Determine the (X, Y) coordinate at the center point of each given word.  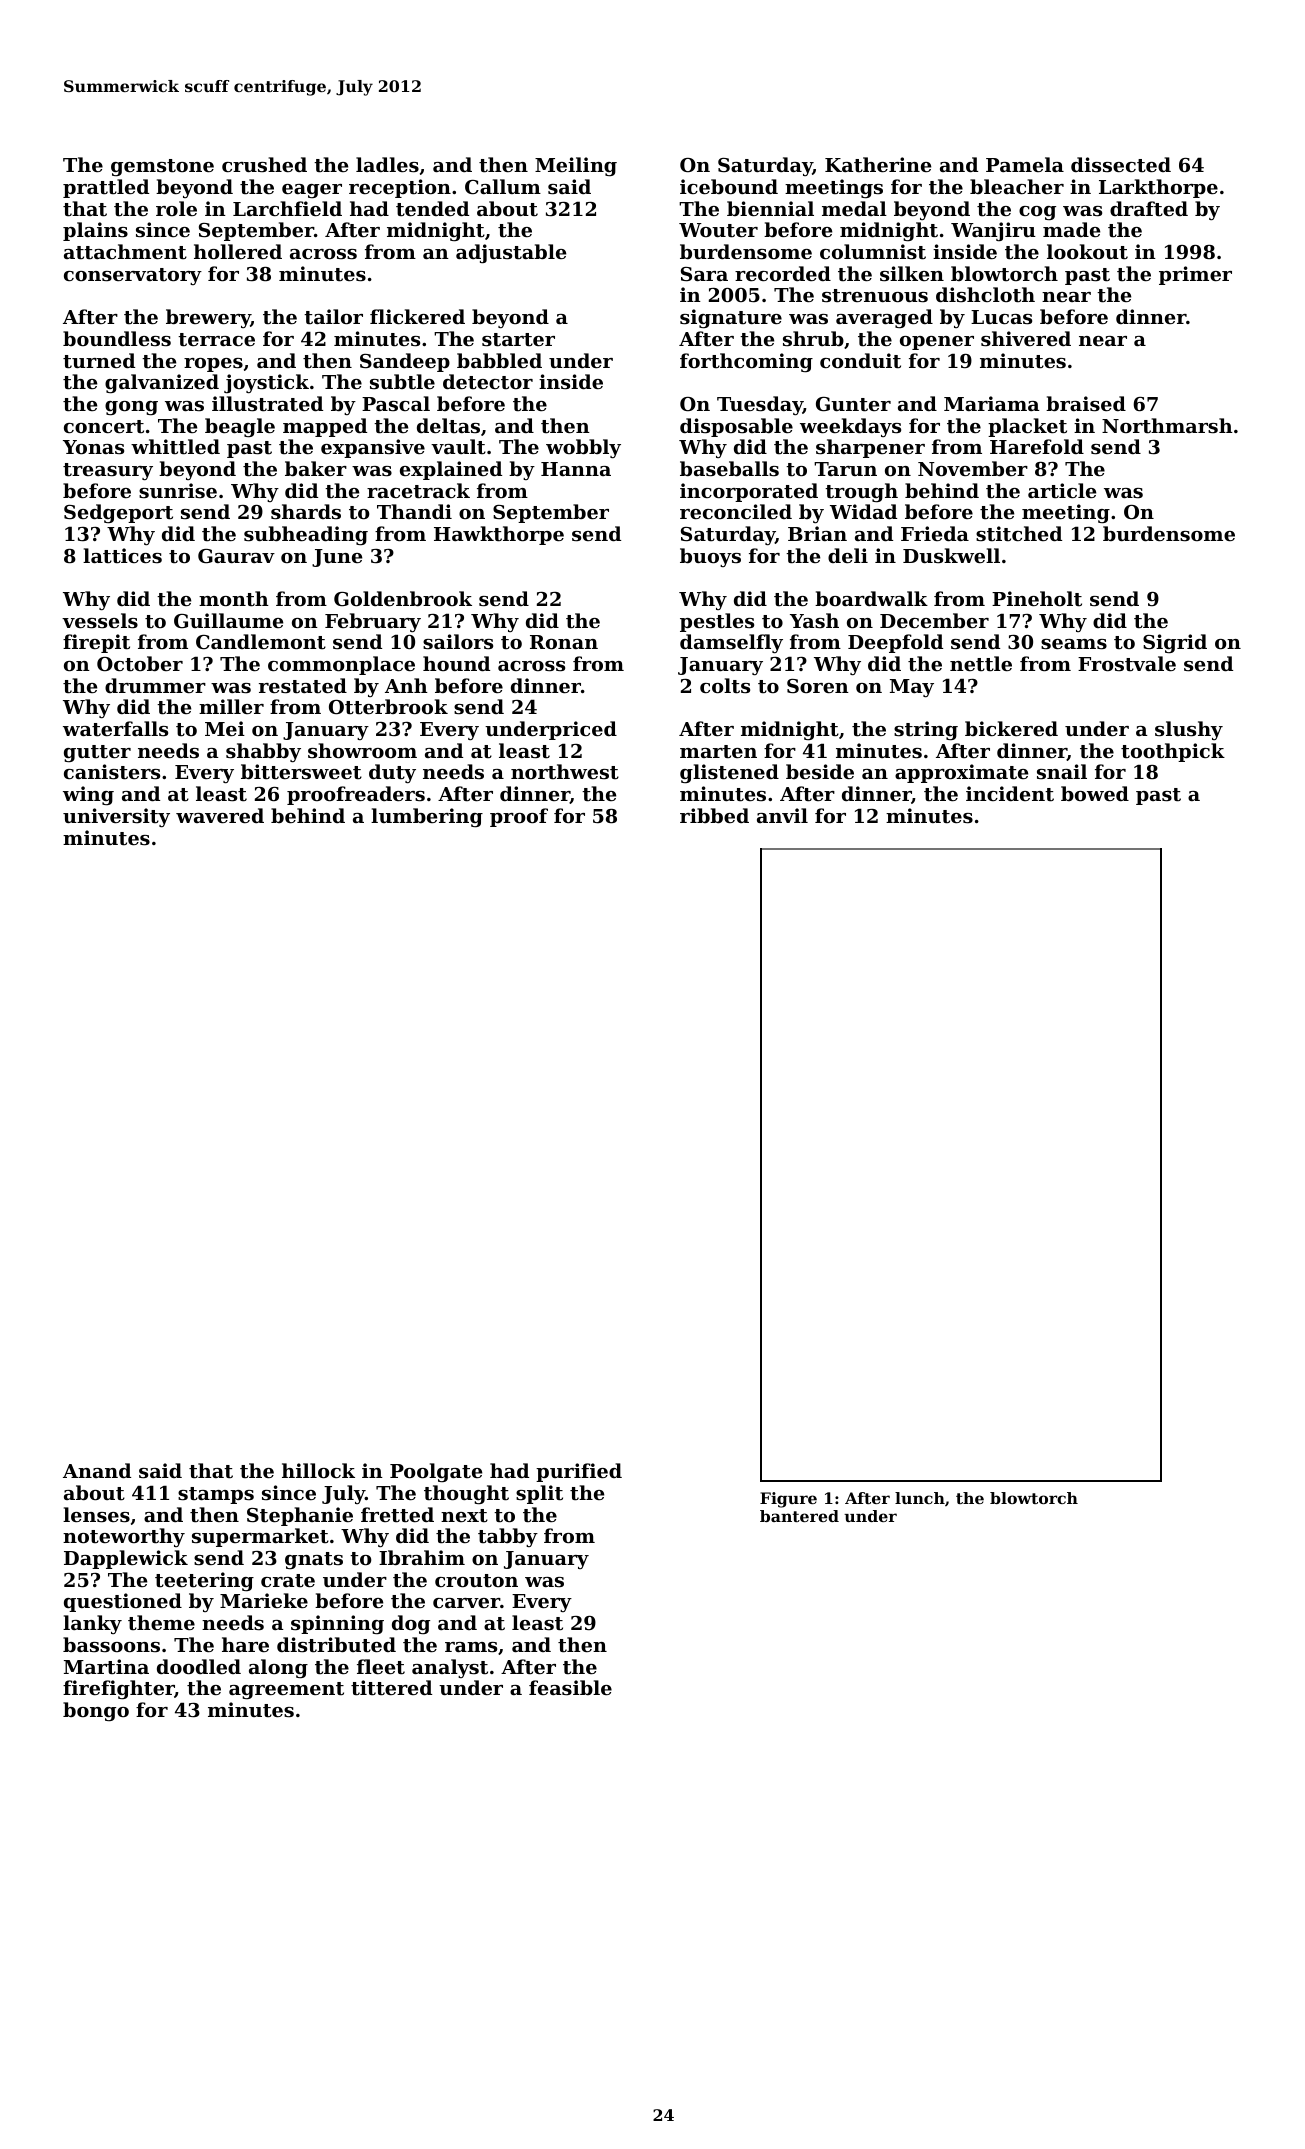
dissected (1121, 165)
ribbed (714, 815)
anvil (782, 815)
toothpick (1173, 752)
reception (400, 188)
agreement (286, 1690)
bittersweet (301, 772)
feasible (570, 1688)
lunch (920, 1498)
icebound (729, 186)
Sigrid (1175, 643)
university (116, 817)
